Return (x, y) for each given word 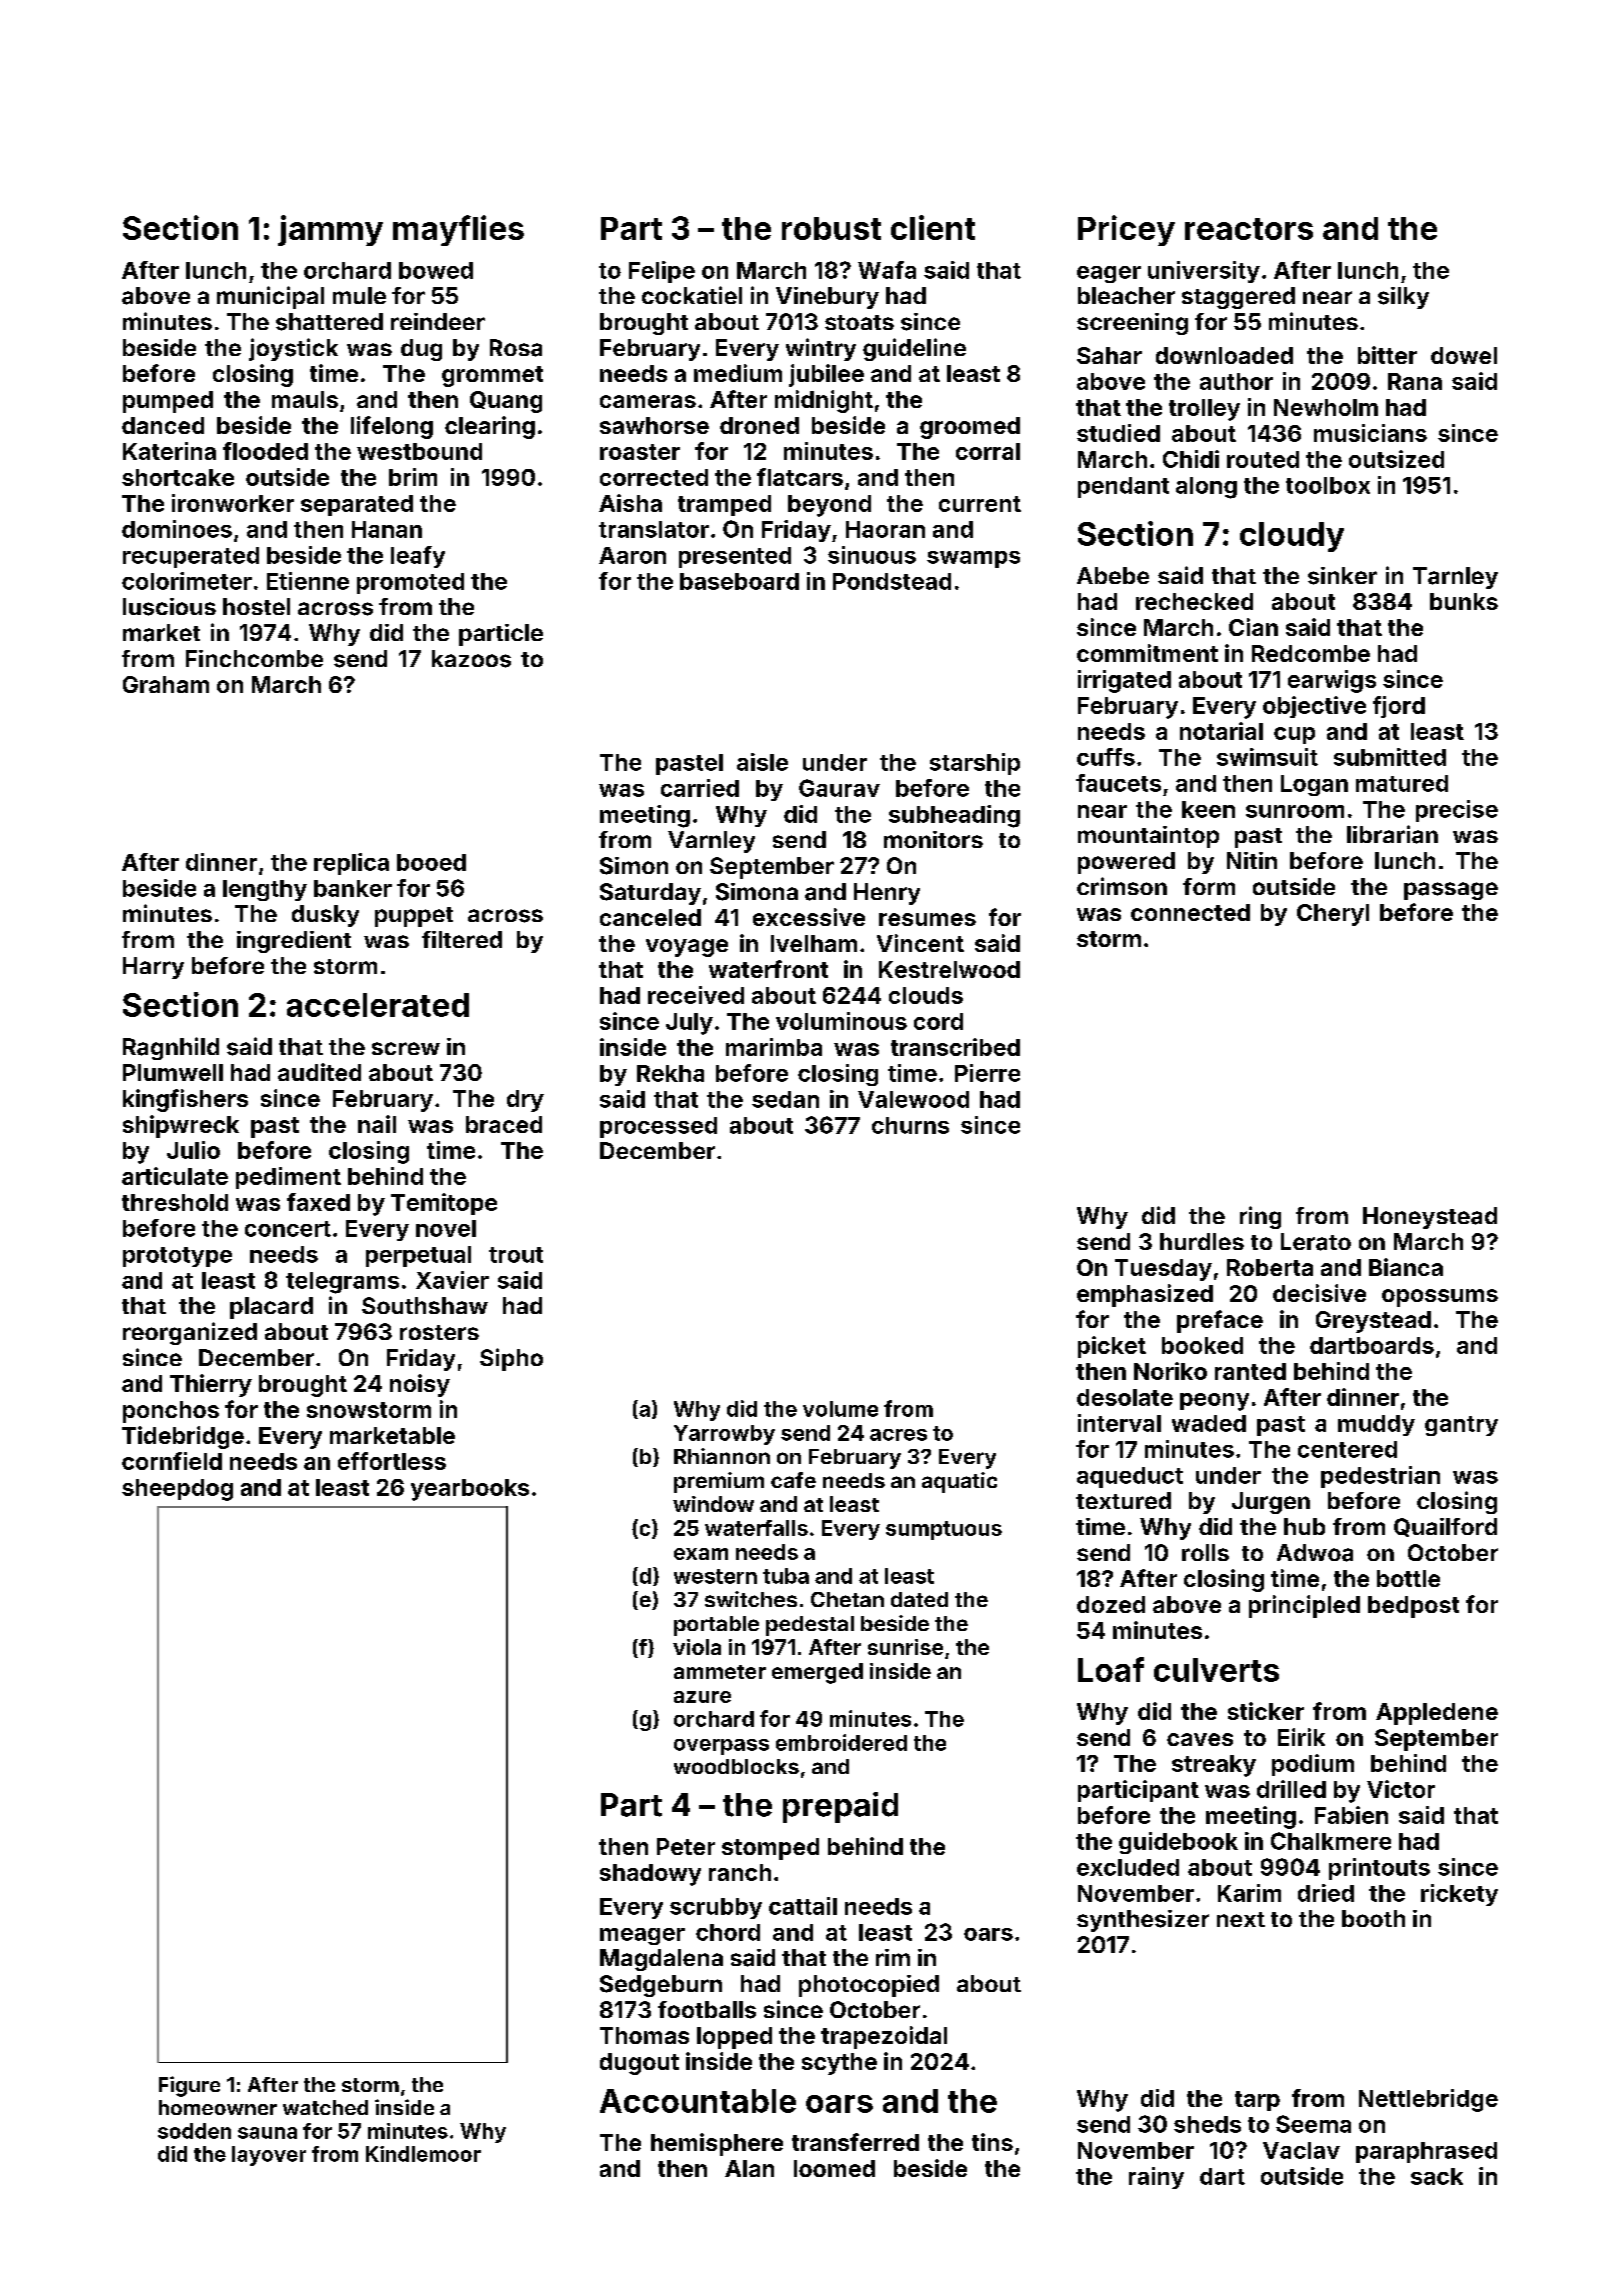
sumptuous (944, 1530)
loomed (834, 2168)
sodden (194, 2131)
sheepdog (177, 1490)
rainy (1156, 2178)
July (689, 1024)
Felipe (662, 272)
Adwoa (1315, 1553)
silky (1403, 298)
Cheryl (1333, 915)
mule (359, 295)
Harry (153, 968)
